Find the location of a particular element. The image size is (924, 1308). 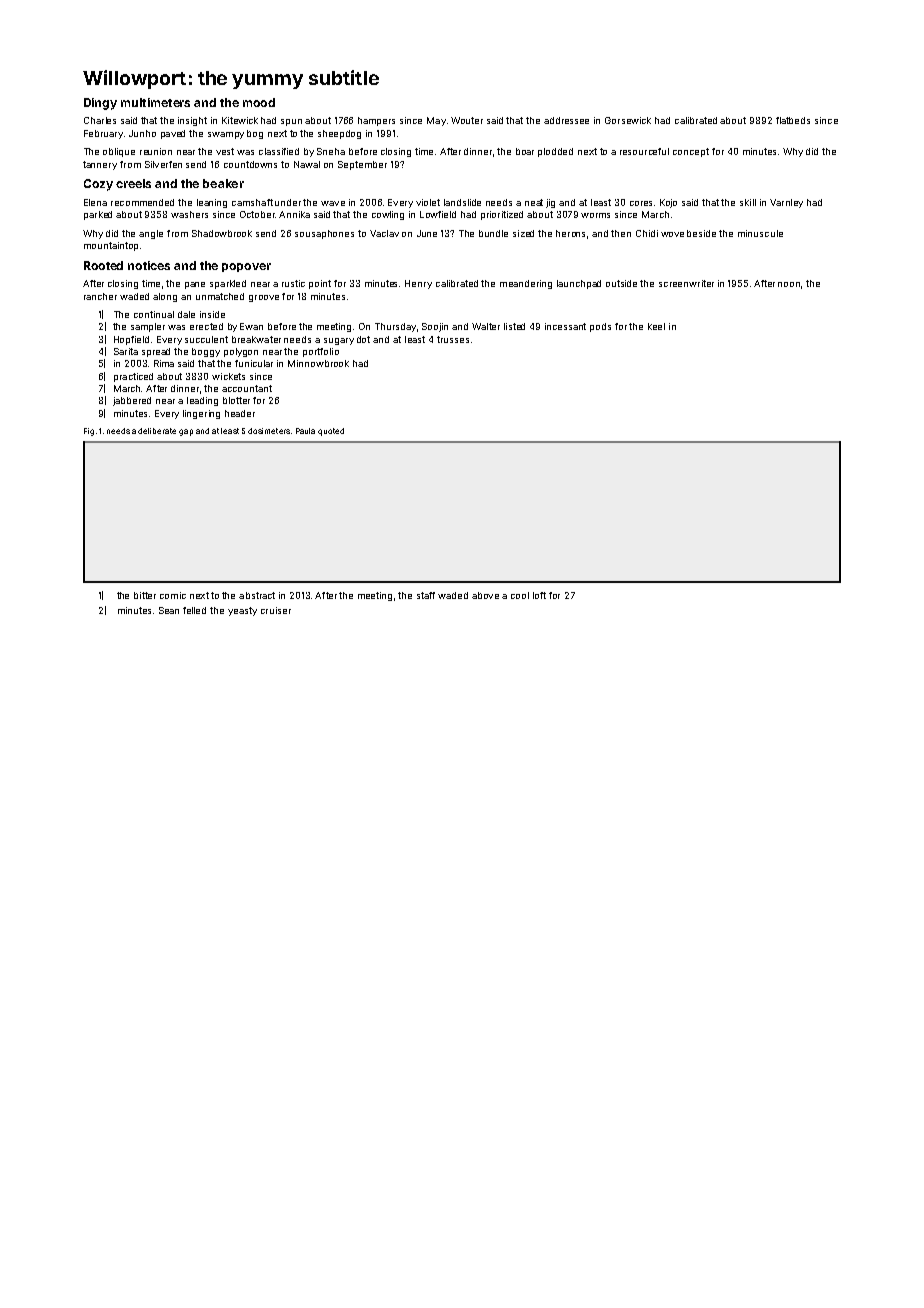

unmatched is located at coordinates (220, 296).
